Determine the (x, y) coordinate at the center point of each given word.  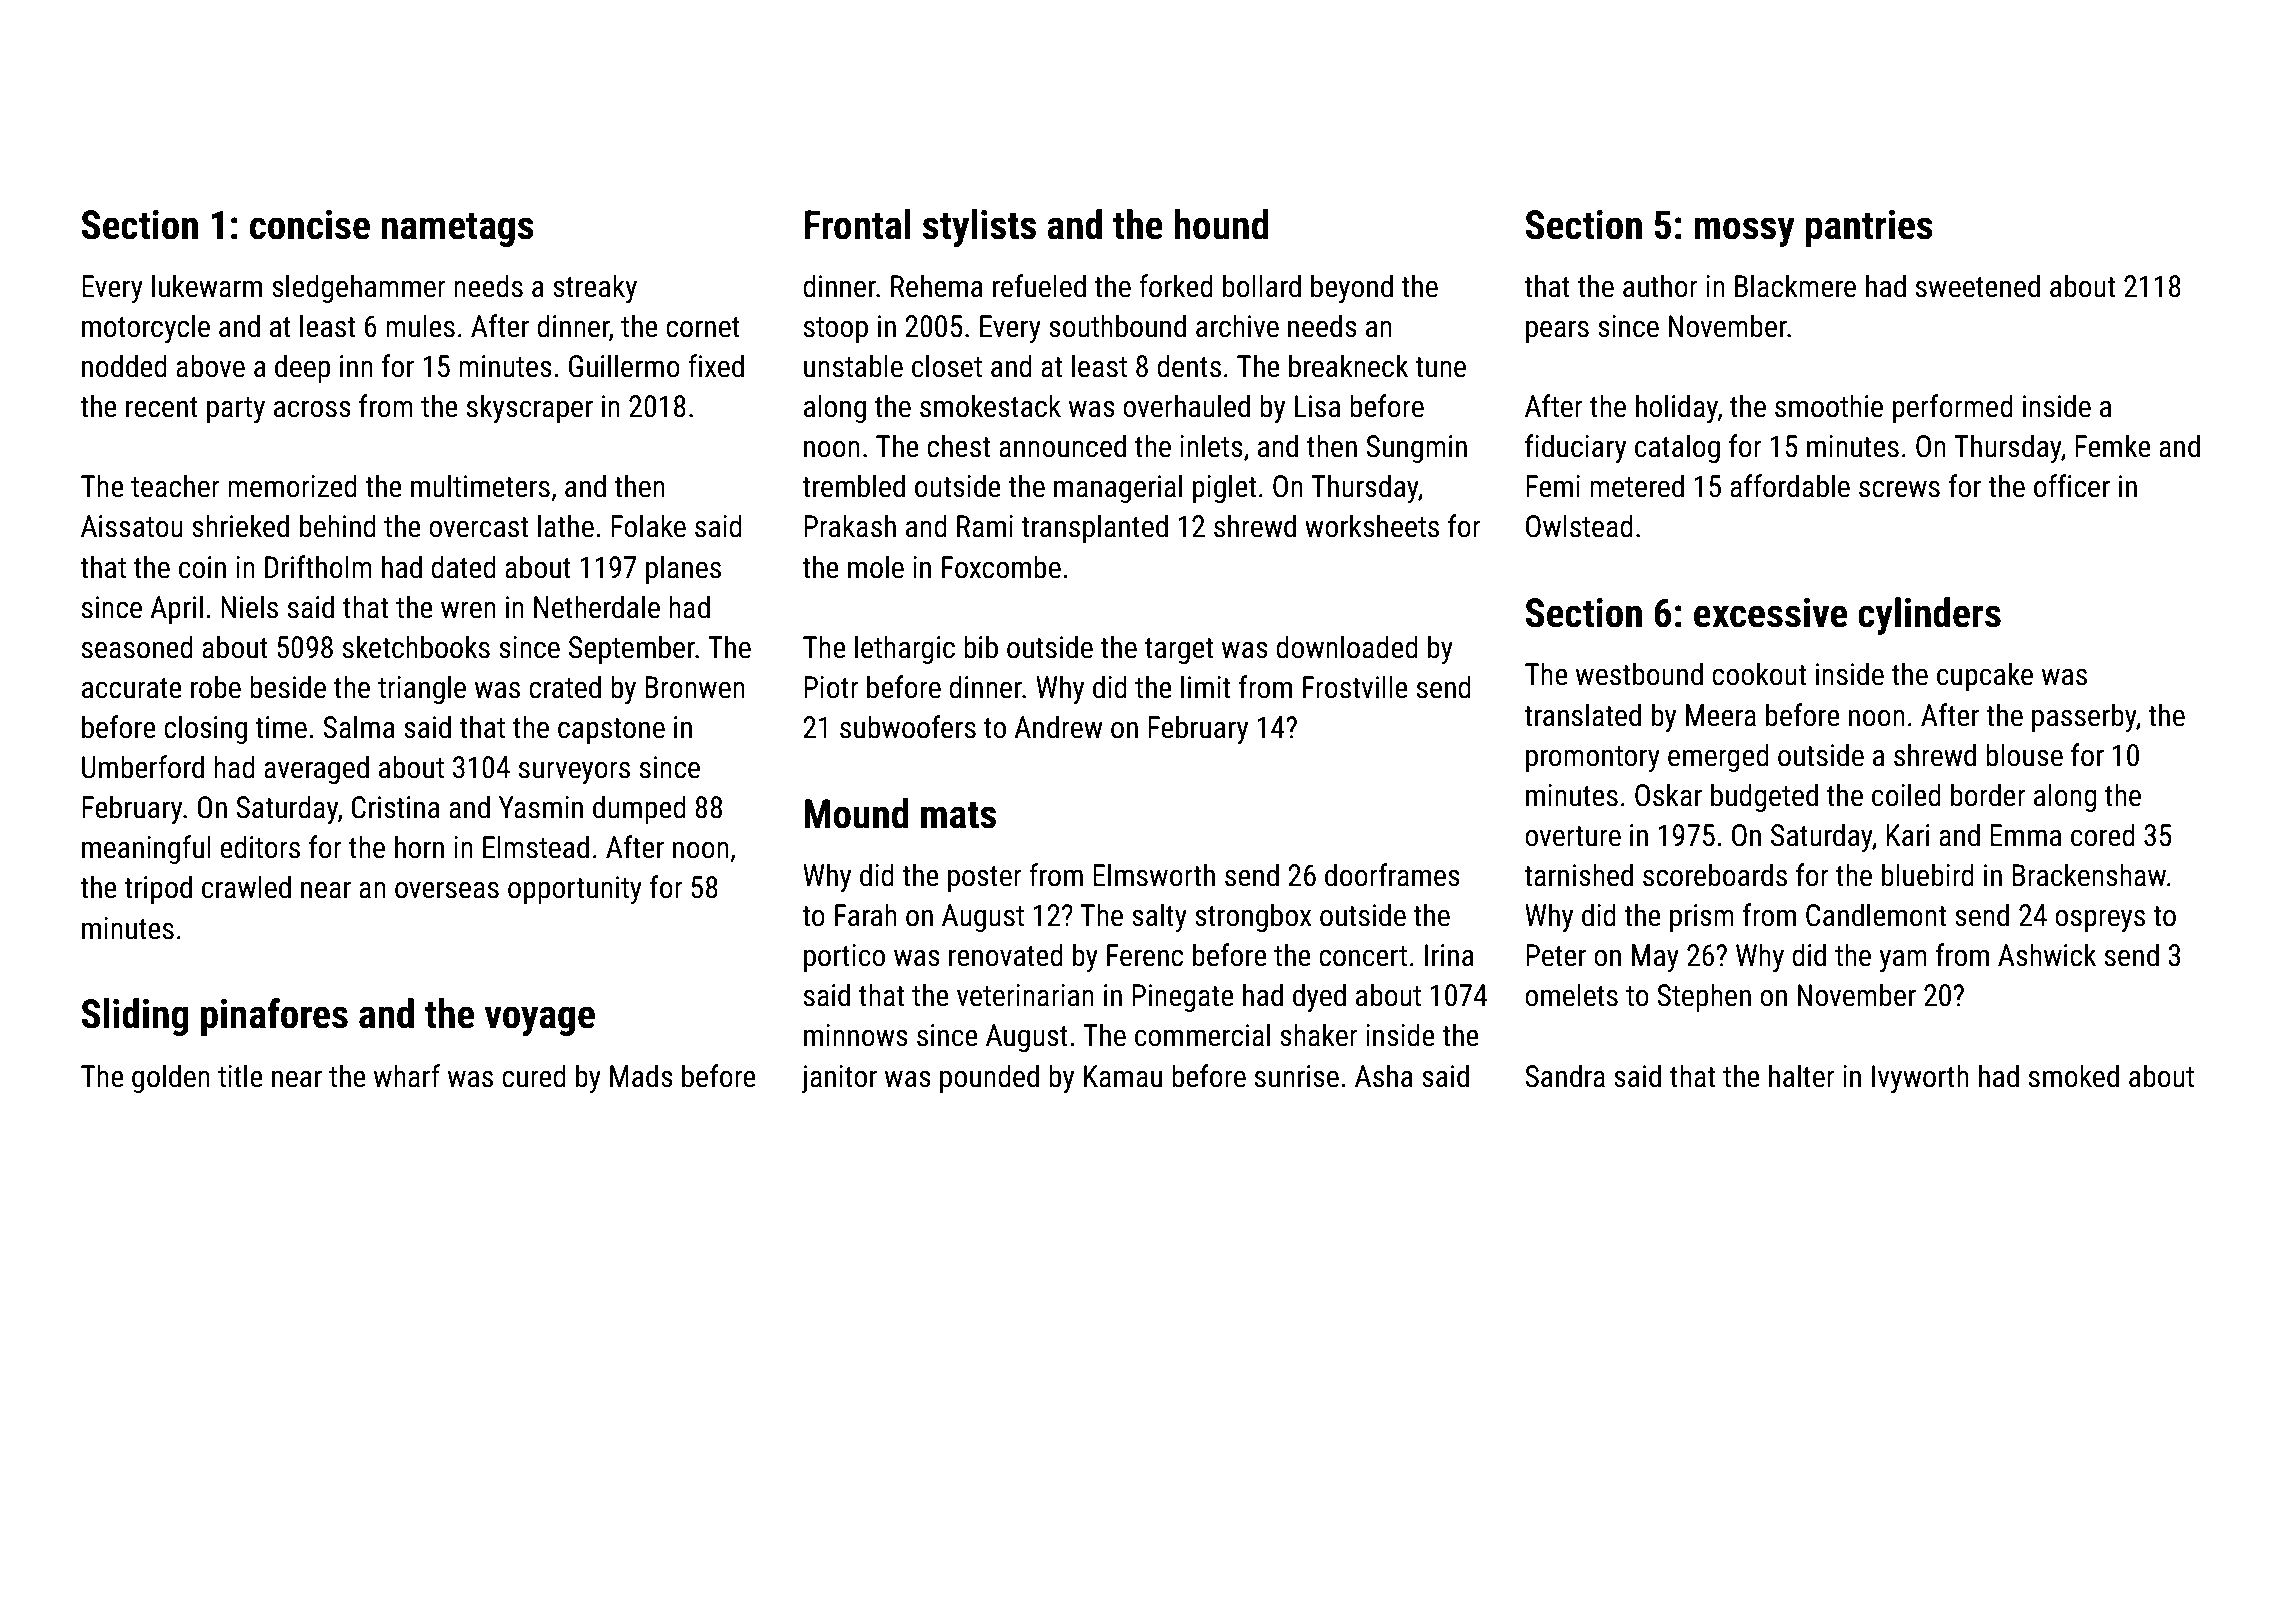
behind (337, 526)
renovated (1005, 955)
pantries (1869, 228)
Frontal (857, 224)
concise (310, 225)
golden (171, 1078)
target (1179, 651)
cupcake (1985, 676)
